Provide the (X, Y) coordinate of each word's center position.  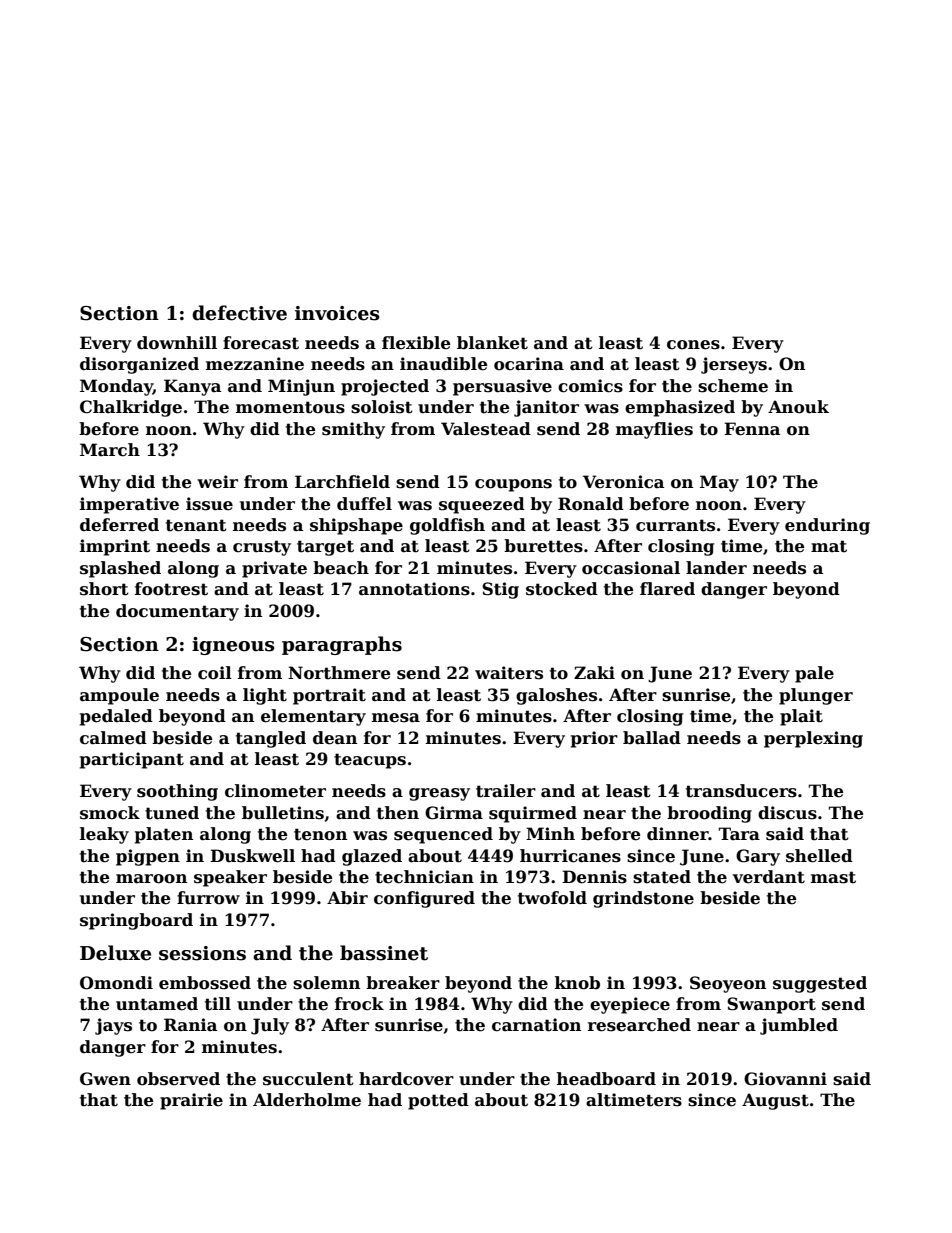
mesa (396, 718)
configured (424, 899)
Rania (190, 1025)
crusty (262, 548)
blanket (492, 343)
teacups (370, 761)
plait (801, 717)
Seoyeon (728, 984)
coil (215, 673)
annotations (414, 589)
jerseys (734, 365)
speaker (230, 878)
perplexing (813, 739)
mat (829, 546)
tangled (271, 739)
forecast (261, 343)
